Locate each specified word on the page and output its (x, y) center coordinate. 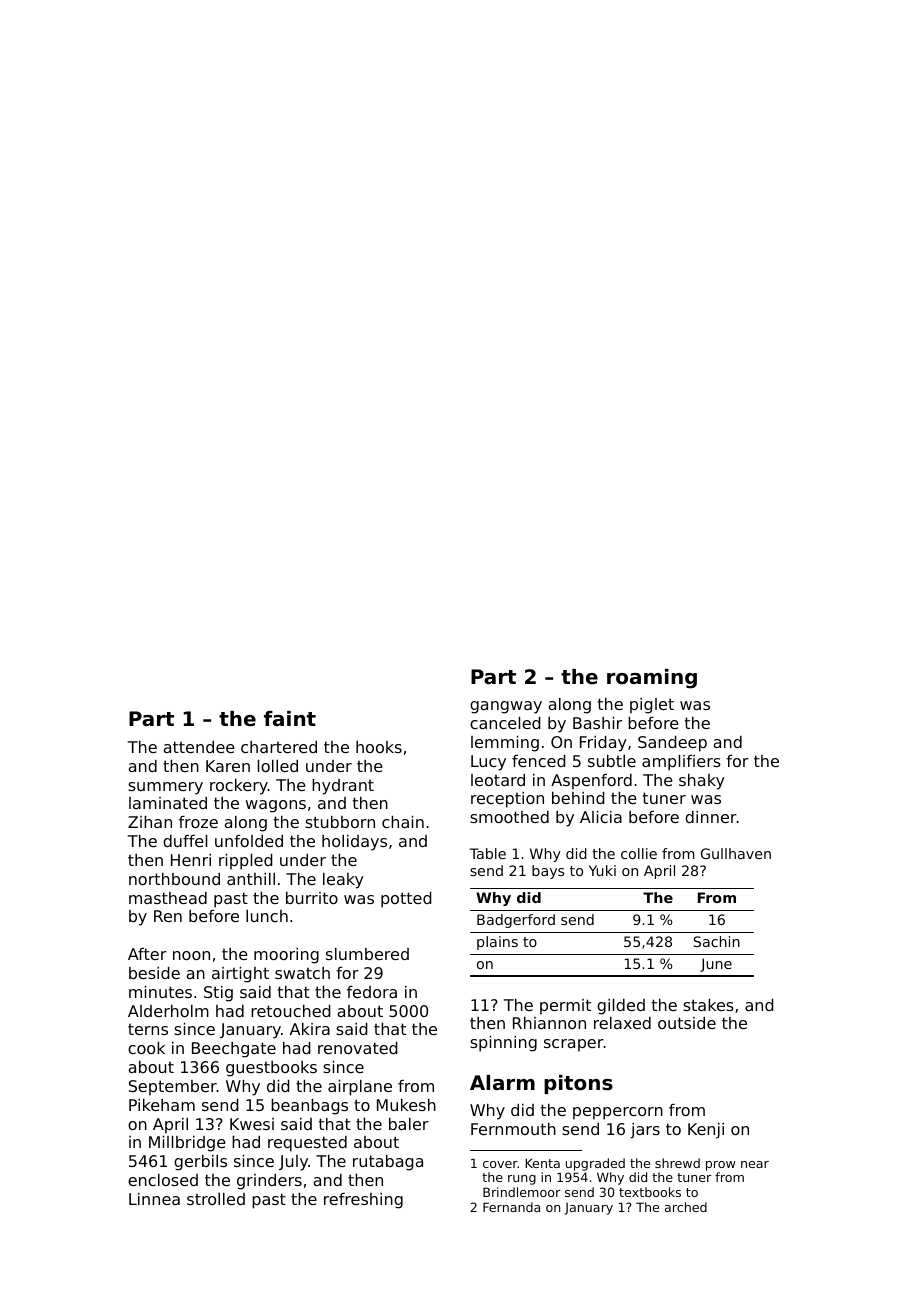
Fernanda (511, 1207)
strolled (216, 1199)
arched (686, 1207)
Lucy (488, 763)
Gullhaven (736, 853)
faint (290, 718)
